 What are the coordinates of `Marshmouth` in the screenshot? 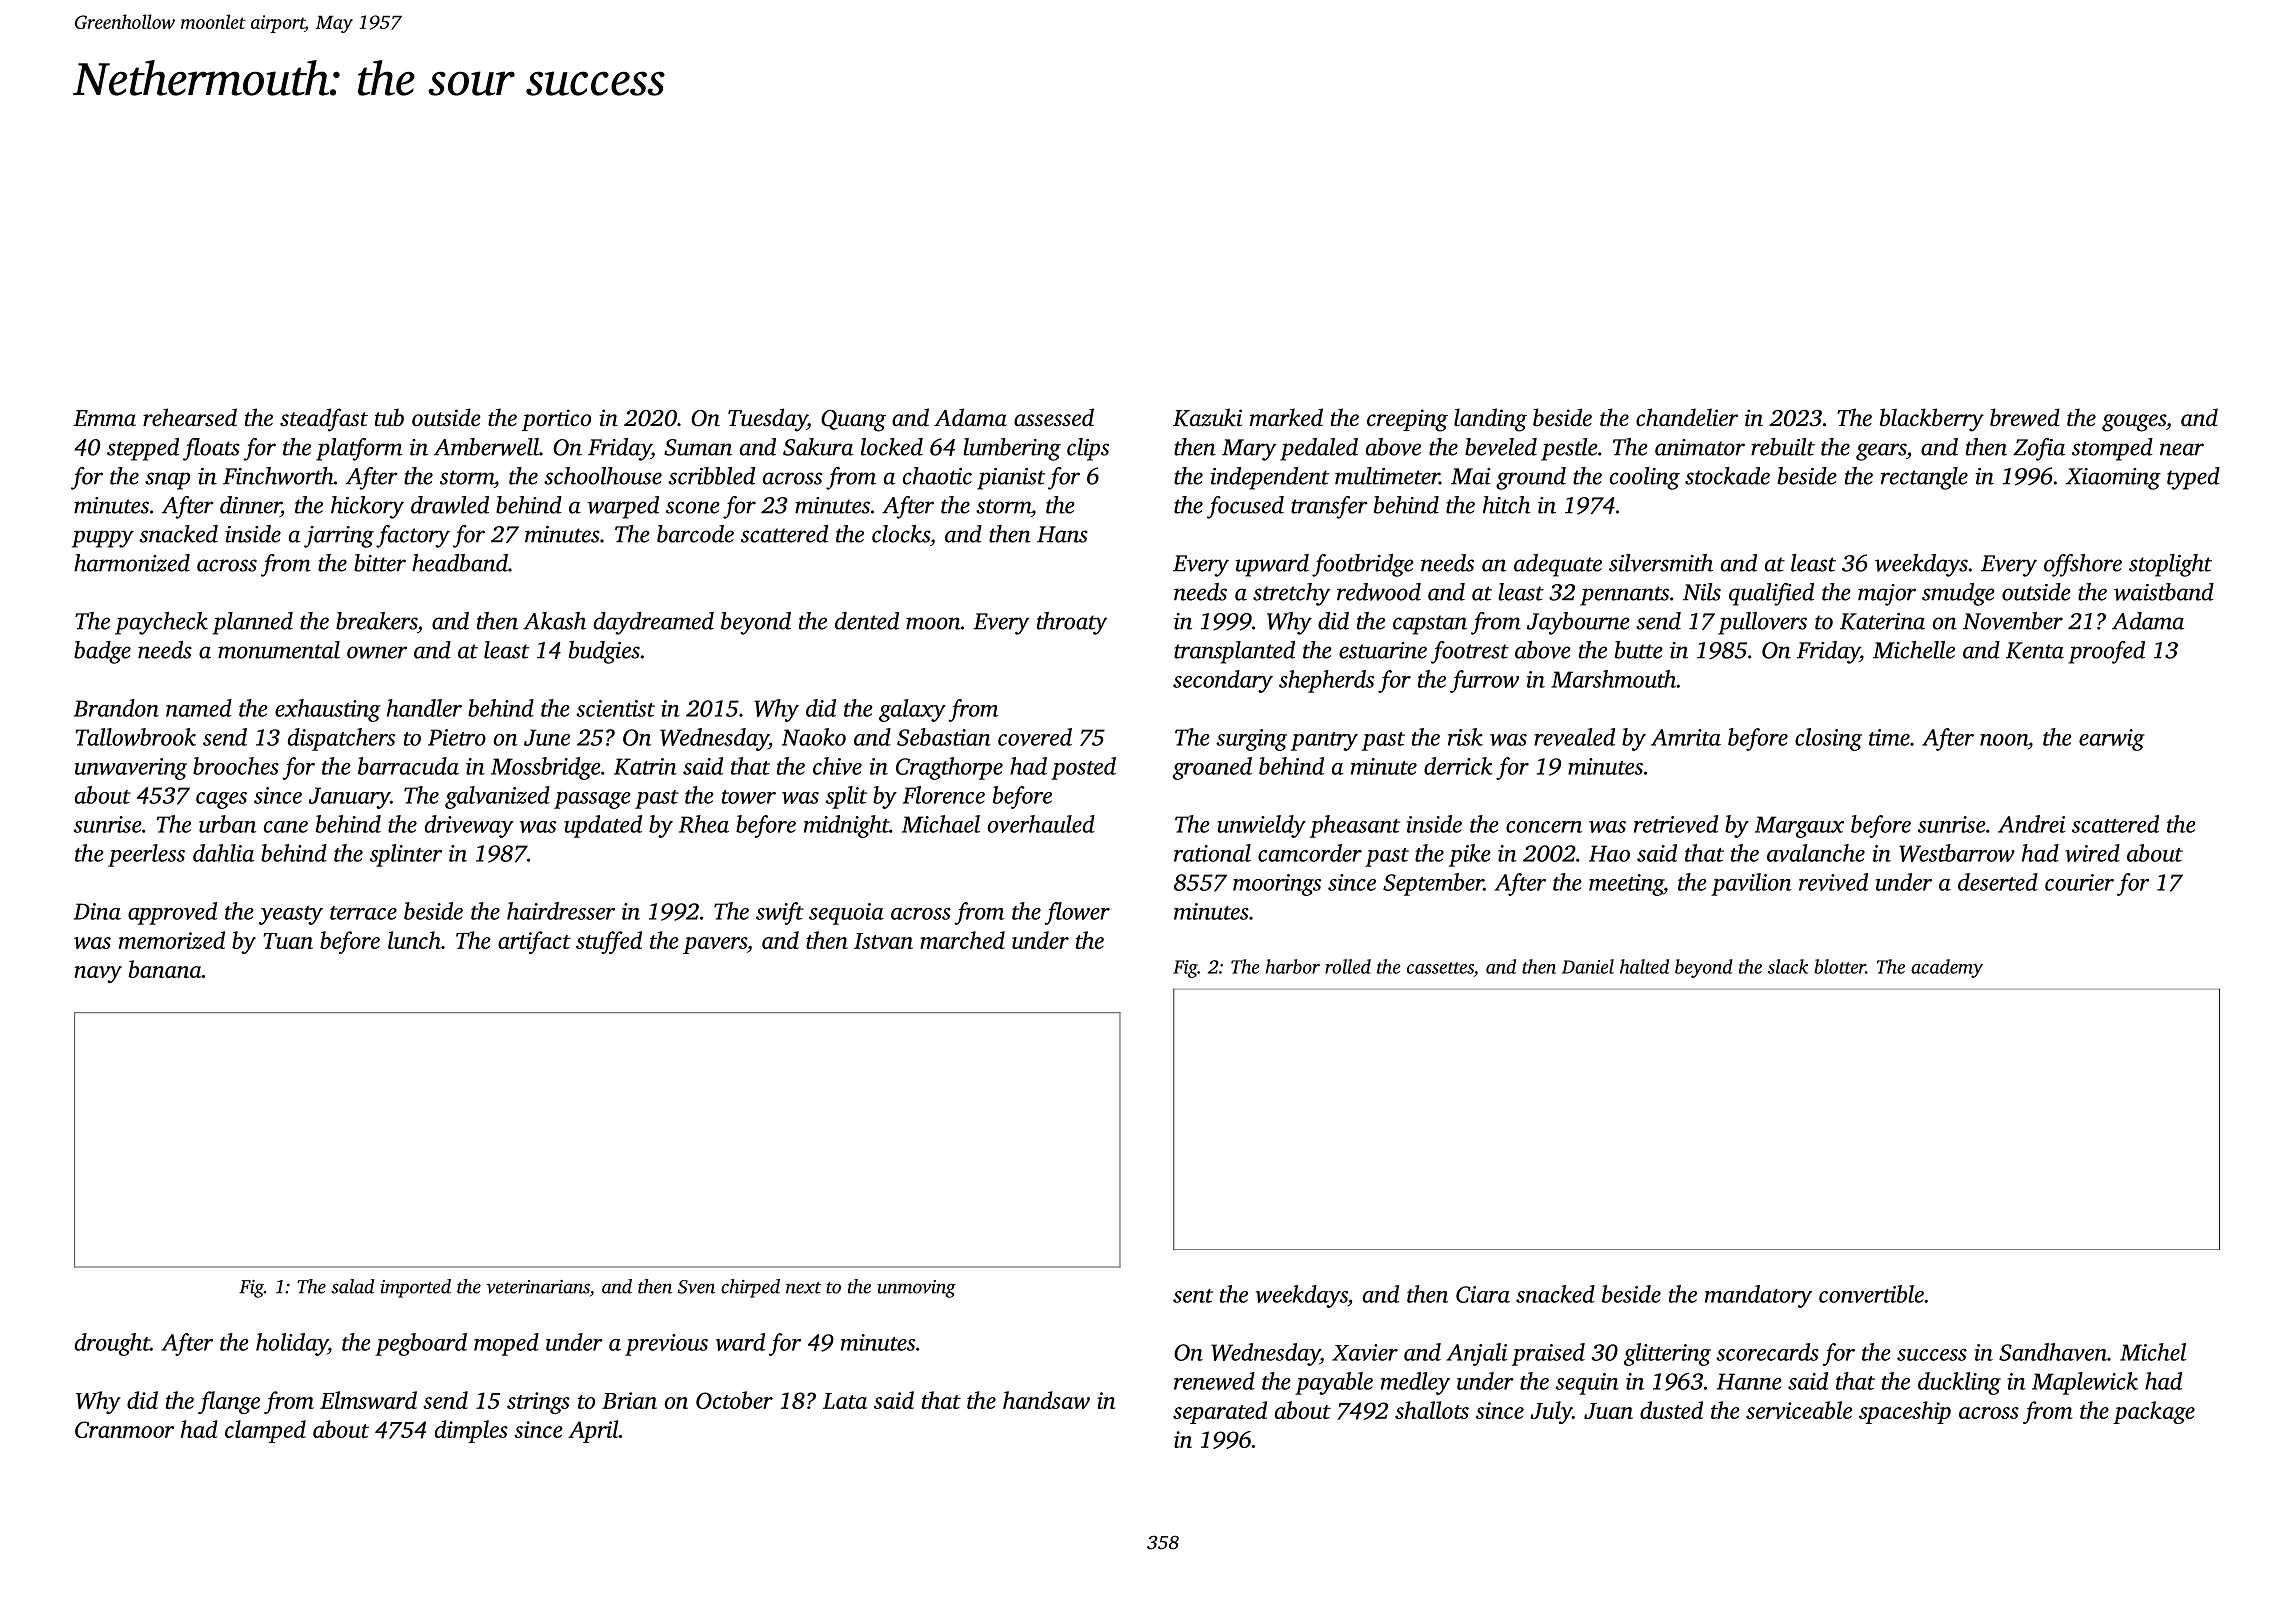 It's located at (1613, 679).
